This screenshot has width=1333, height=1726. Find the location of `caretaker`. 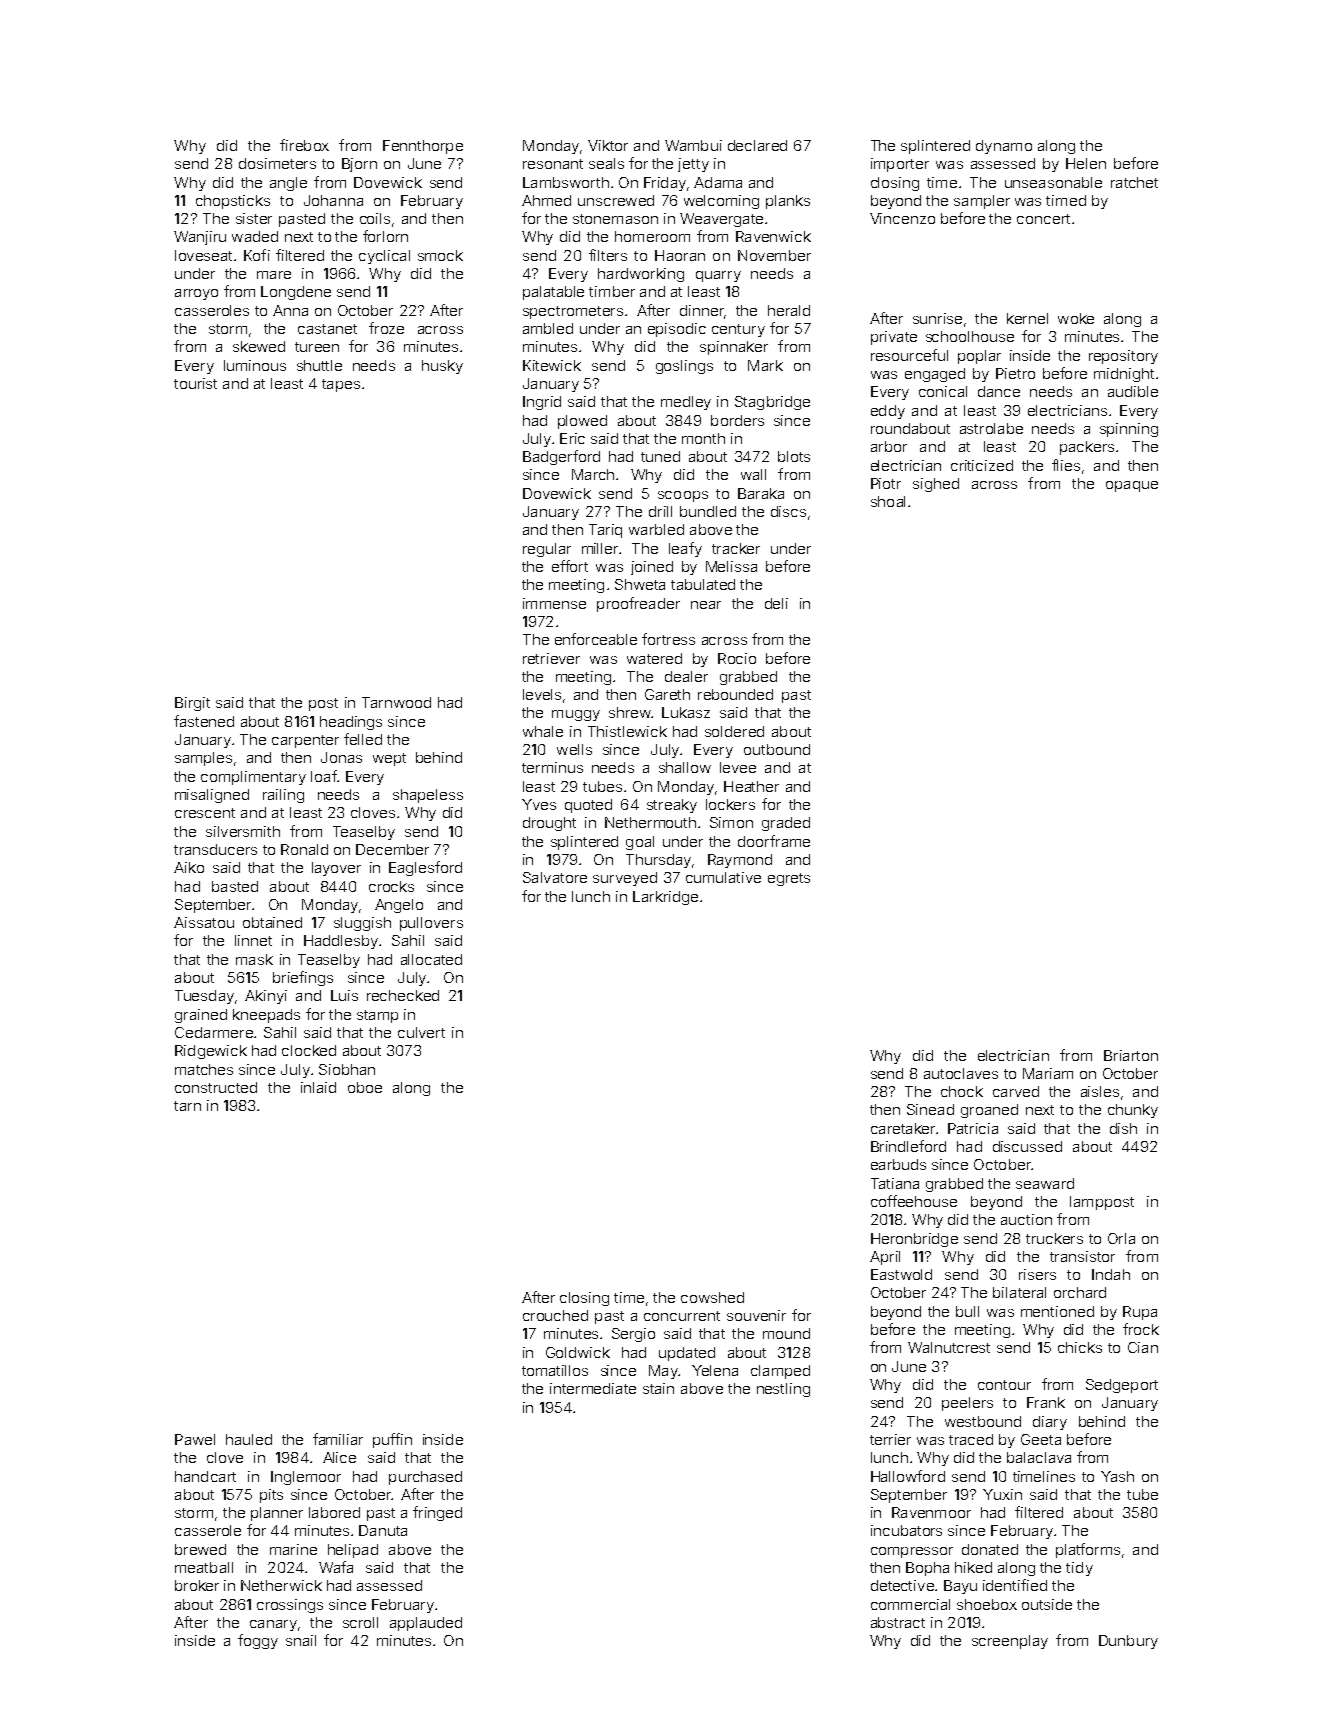

caretaker is located at coordinates (903, 1128).
